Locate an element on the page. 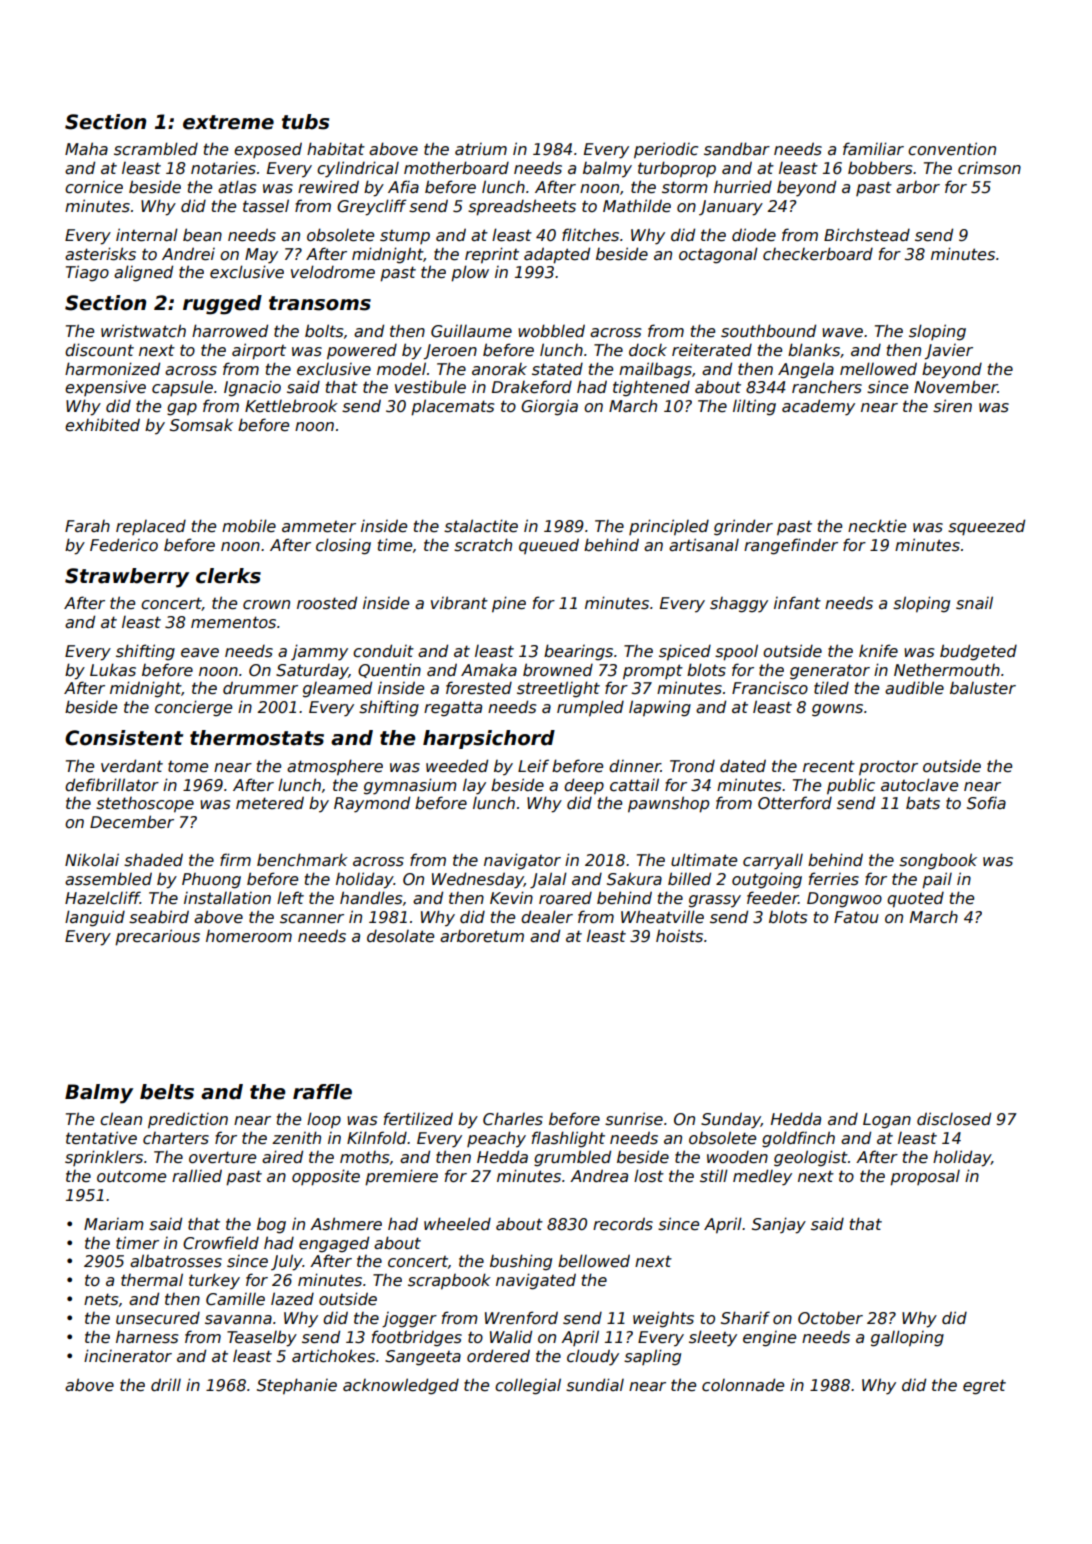 The image size is (1092, 1544). carryall is located at coordinates (773, 861).
